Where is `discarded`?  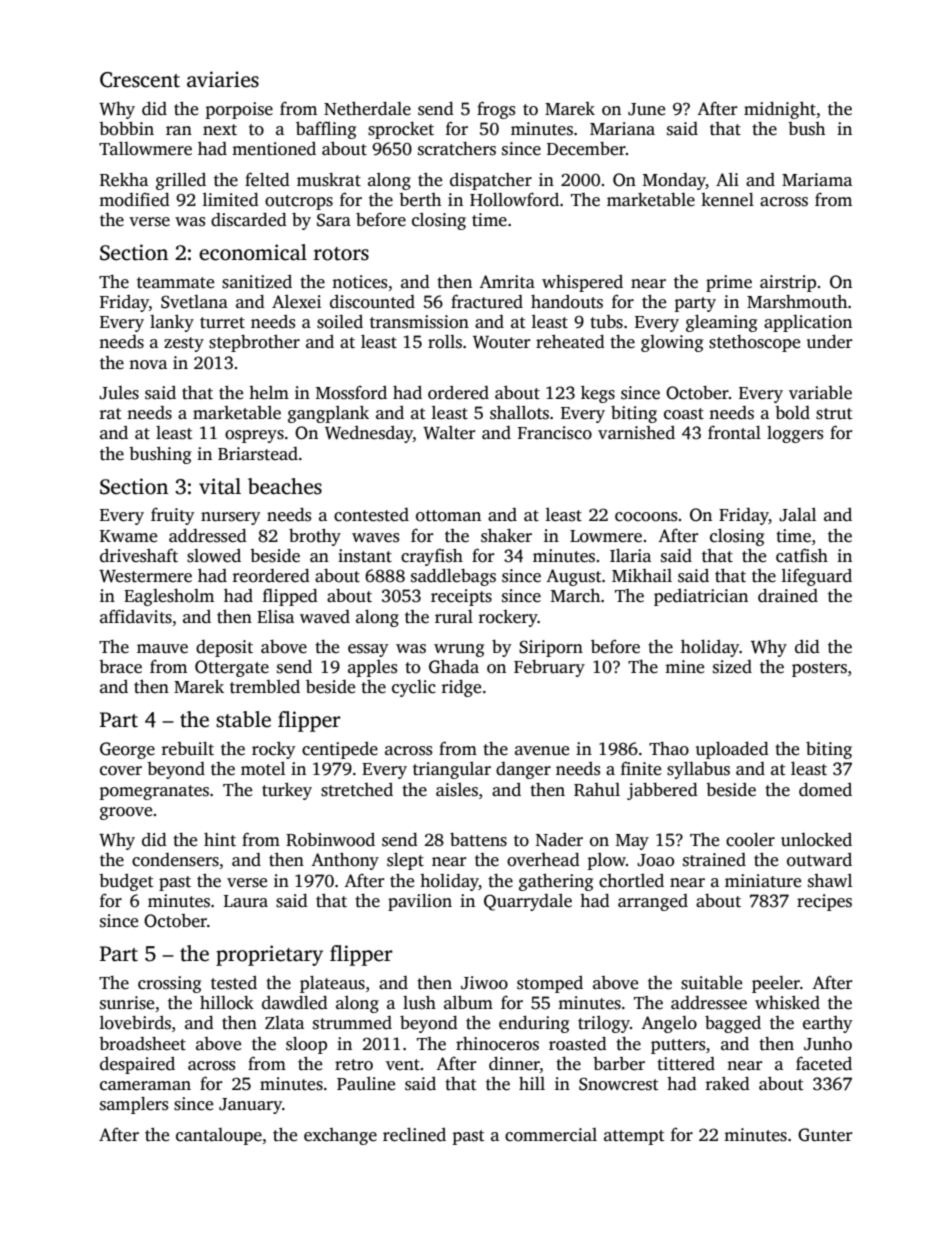 discarded is located at coordinates (249, 219).
